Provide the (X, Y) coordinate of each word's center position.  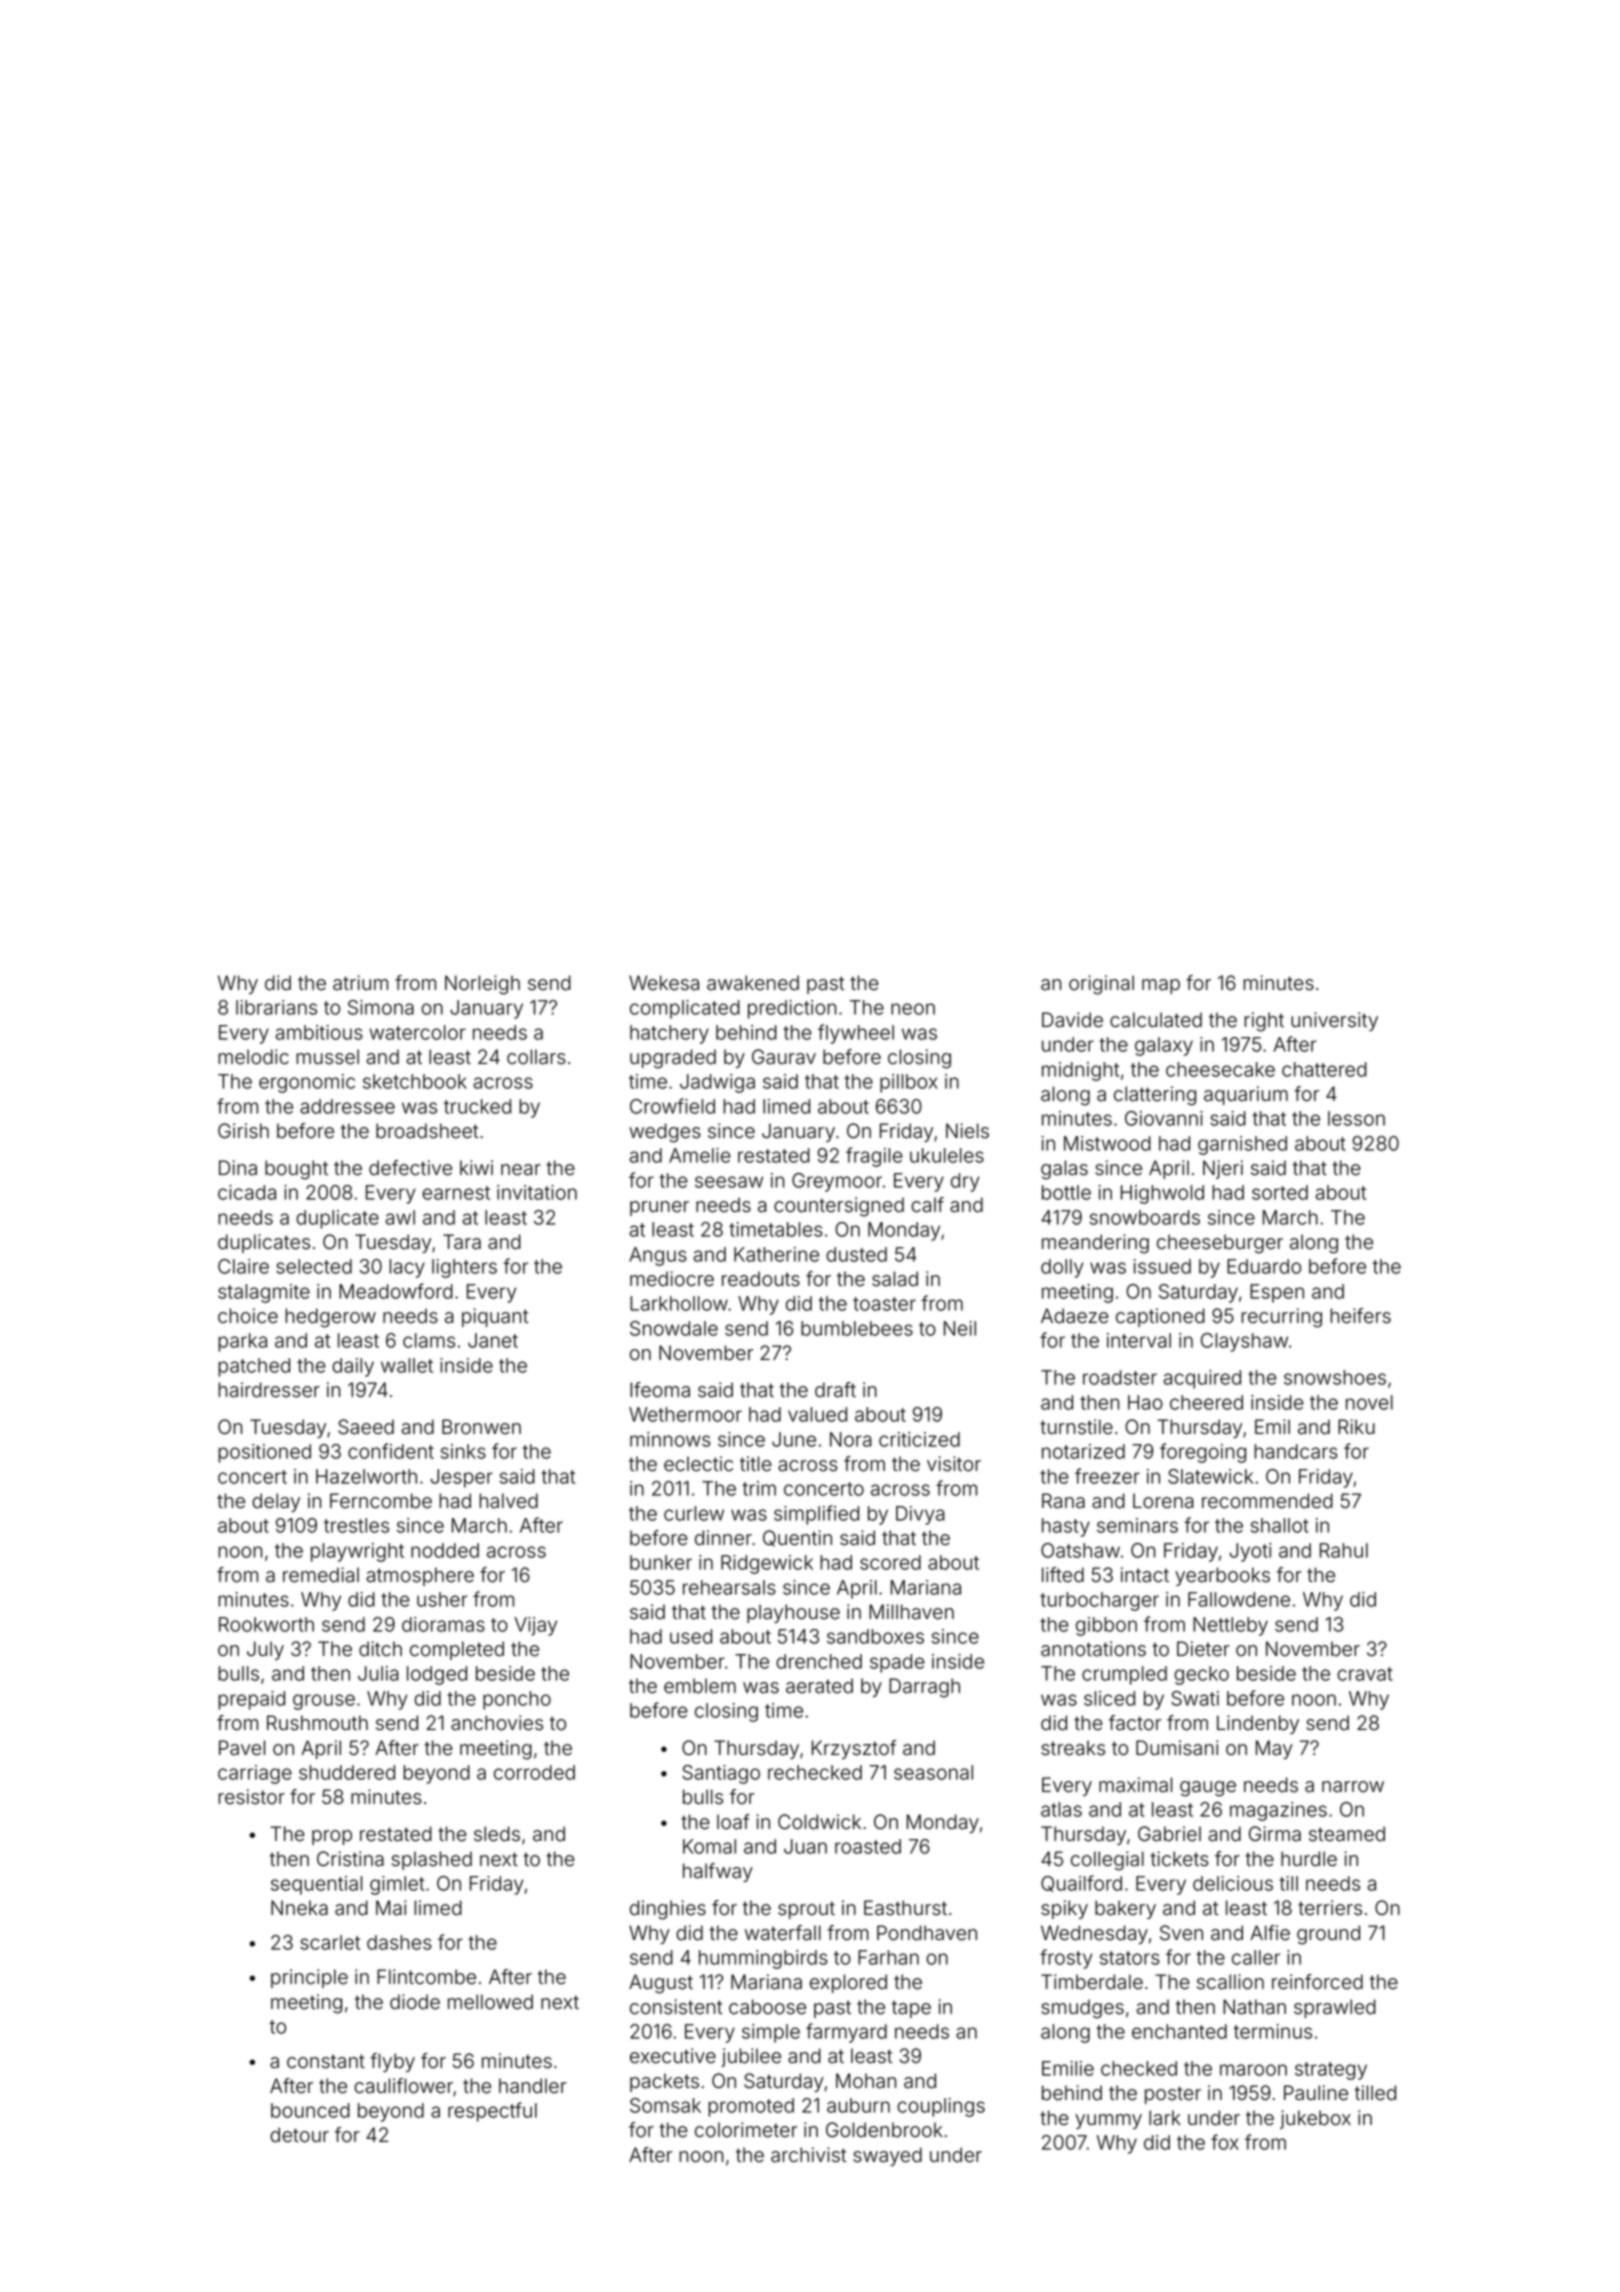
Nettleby (1230, 1626)
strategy (1331, 2071)
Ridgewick (767, 1564)
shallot (1280, 1525)
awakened (753, 983)
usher (442, 1599)
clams (429, 1340)
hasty (1066, 1527)
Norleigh (482, 985)
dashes (399, 1942)
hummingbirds (763, 1959)
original (1101, 985)
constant (326, 2061)
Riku (1356, 1426)
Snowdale (674, 1328)
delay (276, 1502)
